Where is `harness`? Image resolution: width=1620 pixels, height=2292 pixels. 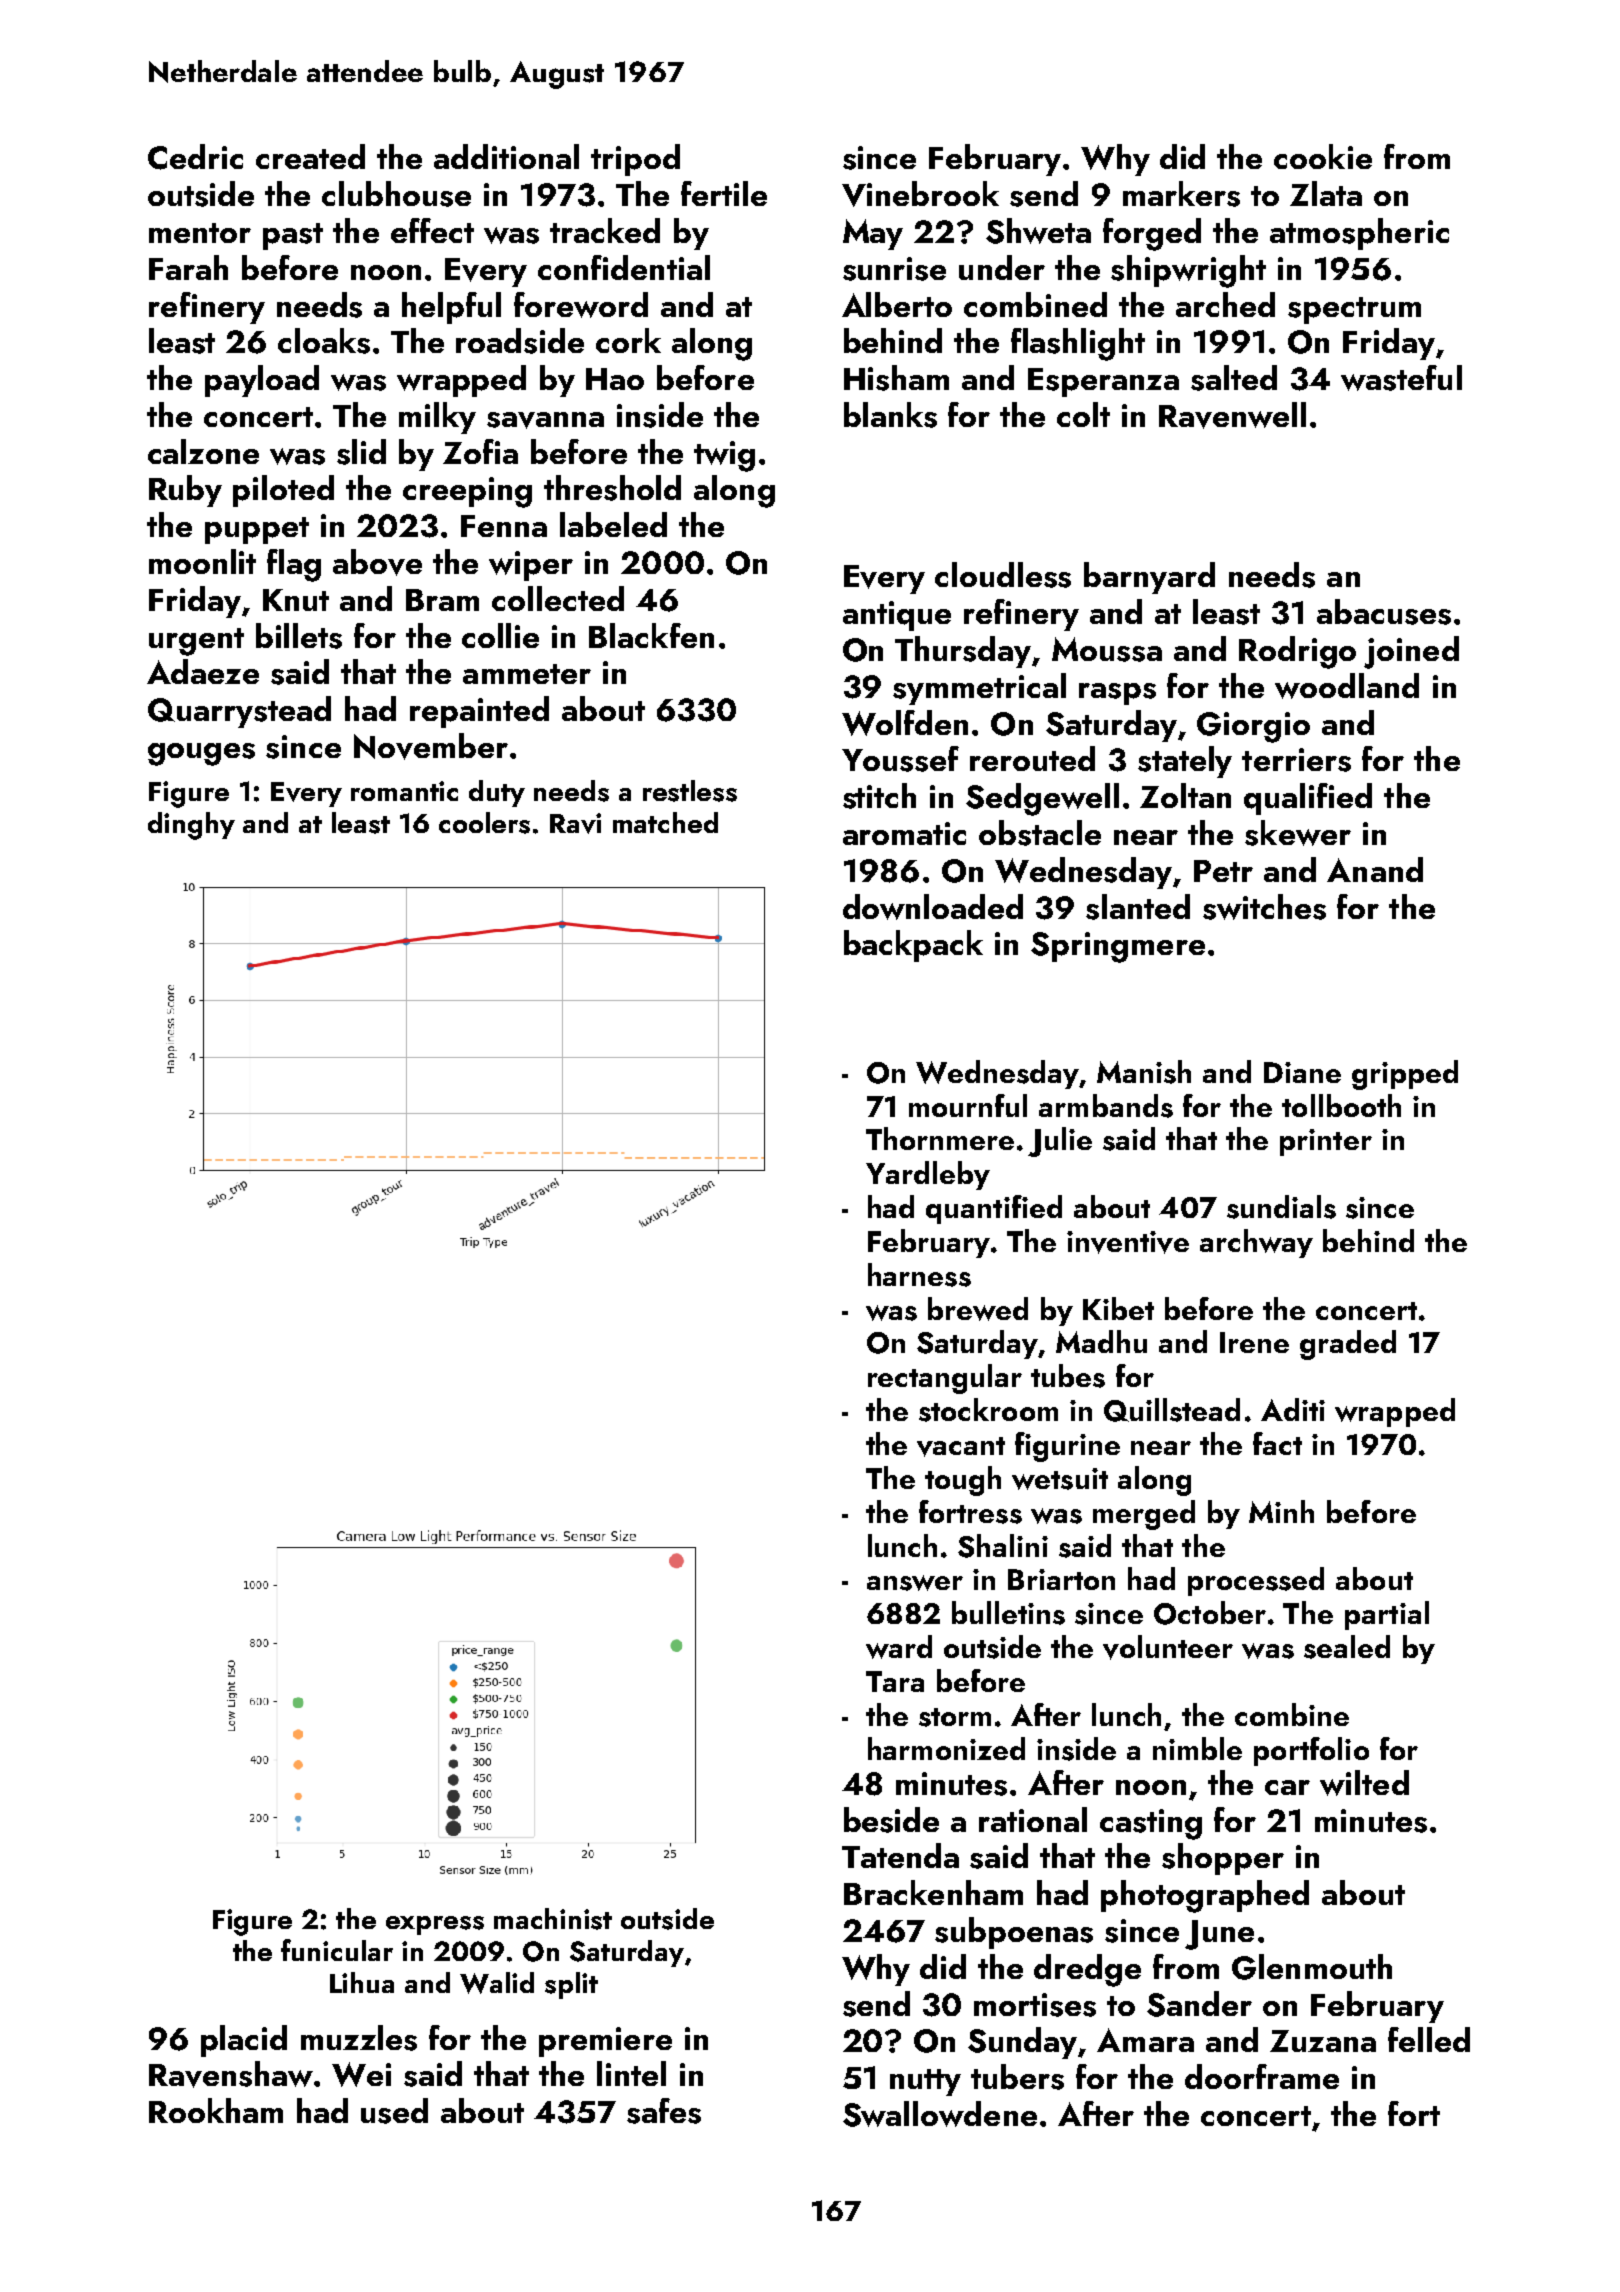
harness is located at coordinates (919, 1275).
